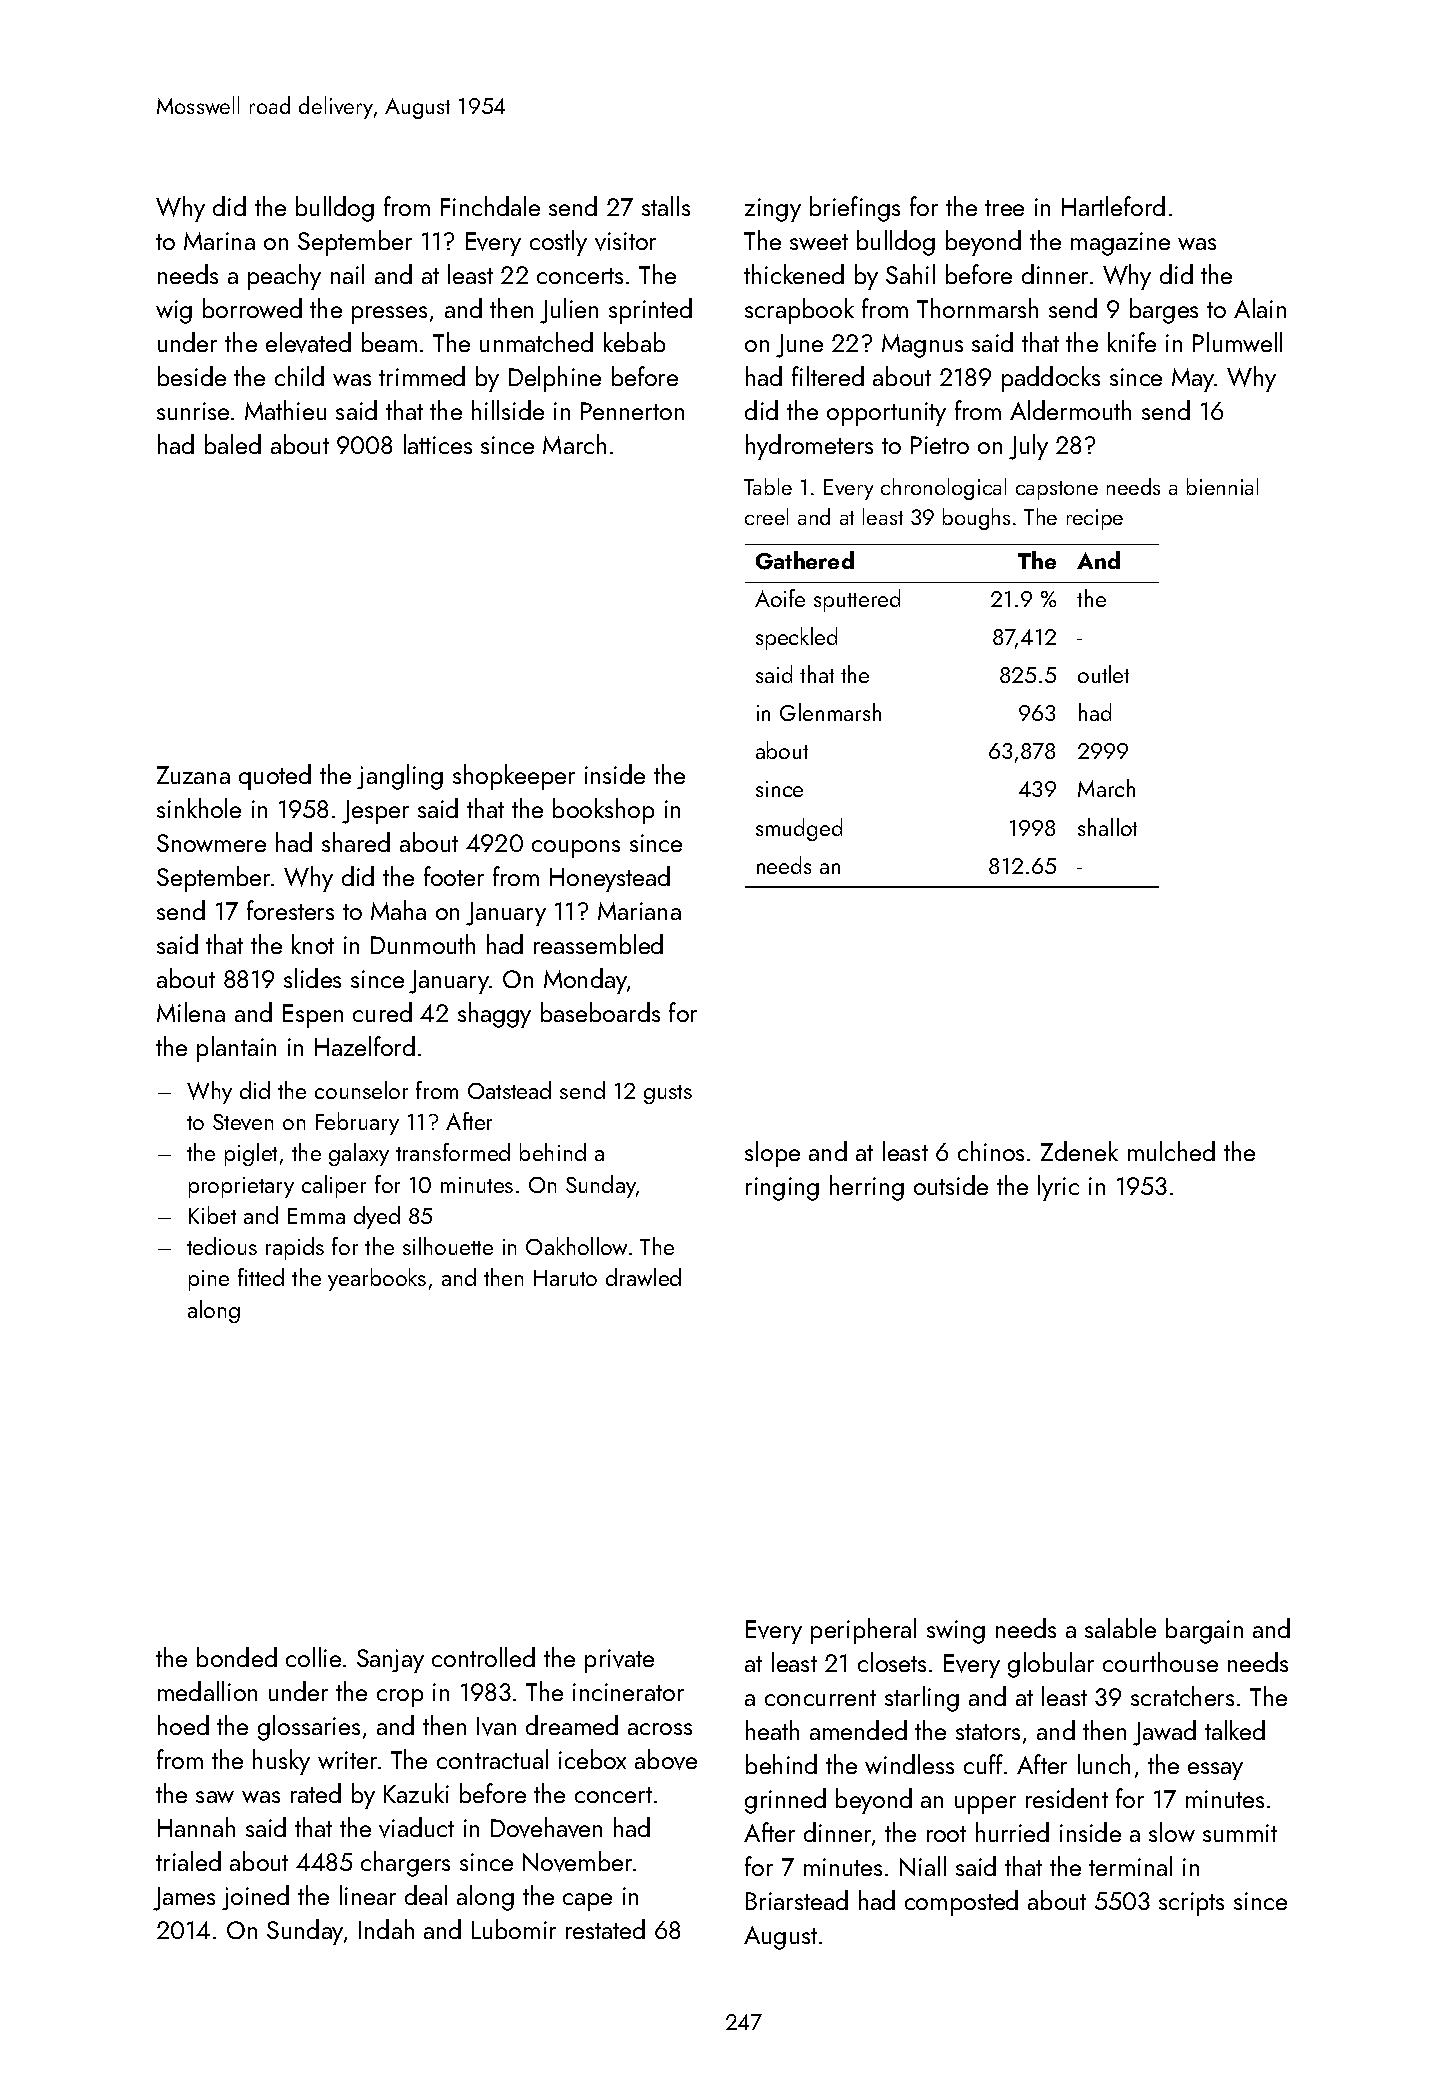 The image size is (1450, 2100). What do you see at coordinates (1260, 308) in the screenshot?
I see `Alain` at bounding box center [1260, 308].
